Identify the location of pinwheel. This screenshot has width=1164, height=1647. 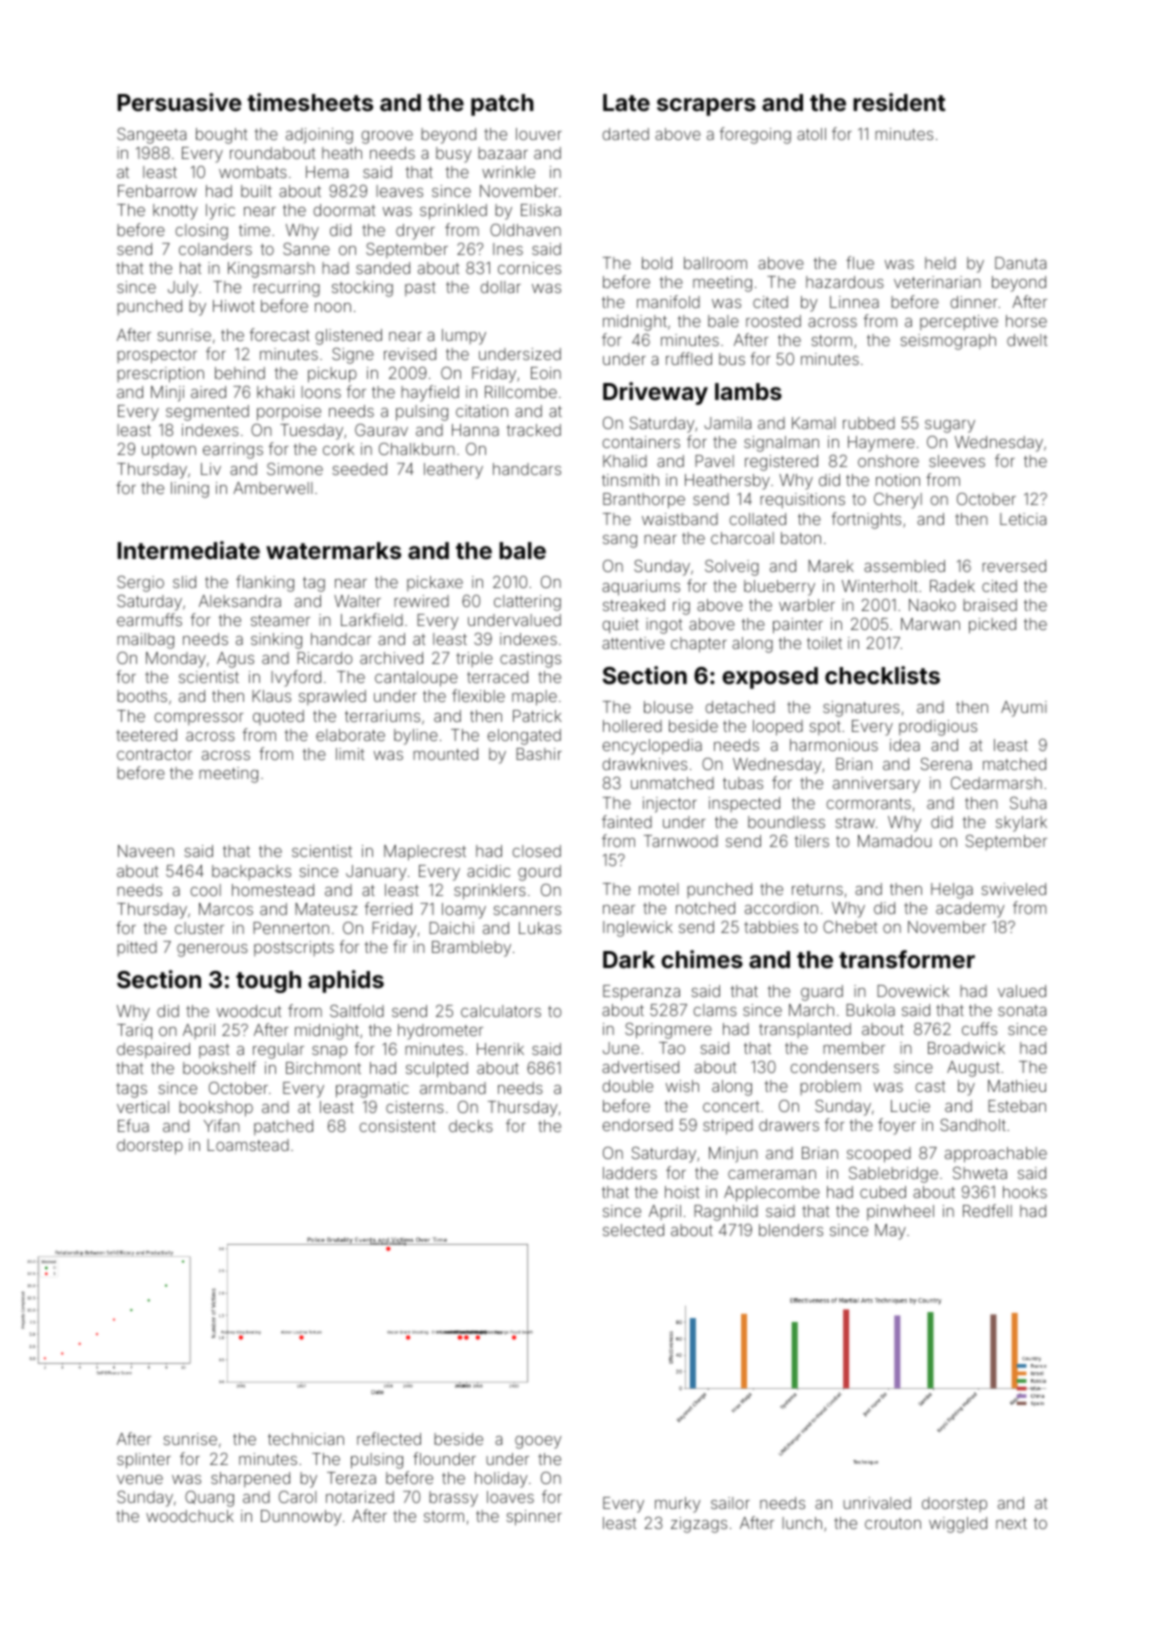
(900, 1212).
